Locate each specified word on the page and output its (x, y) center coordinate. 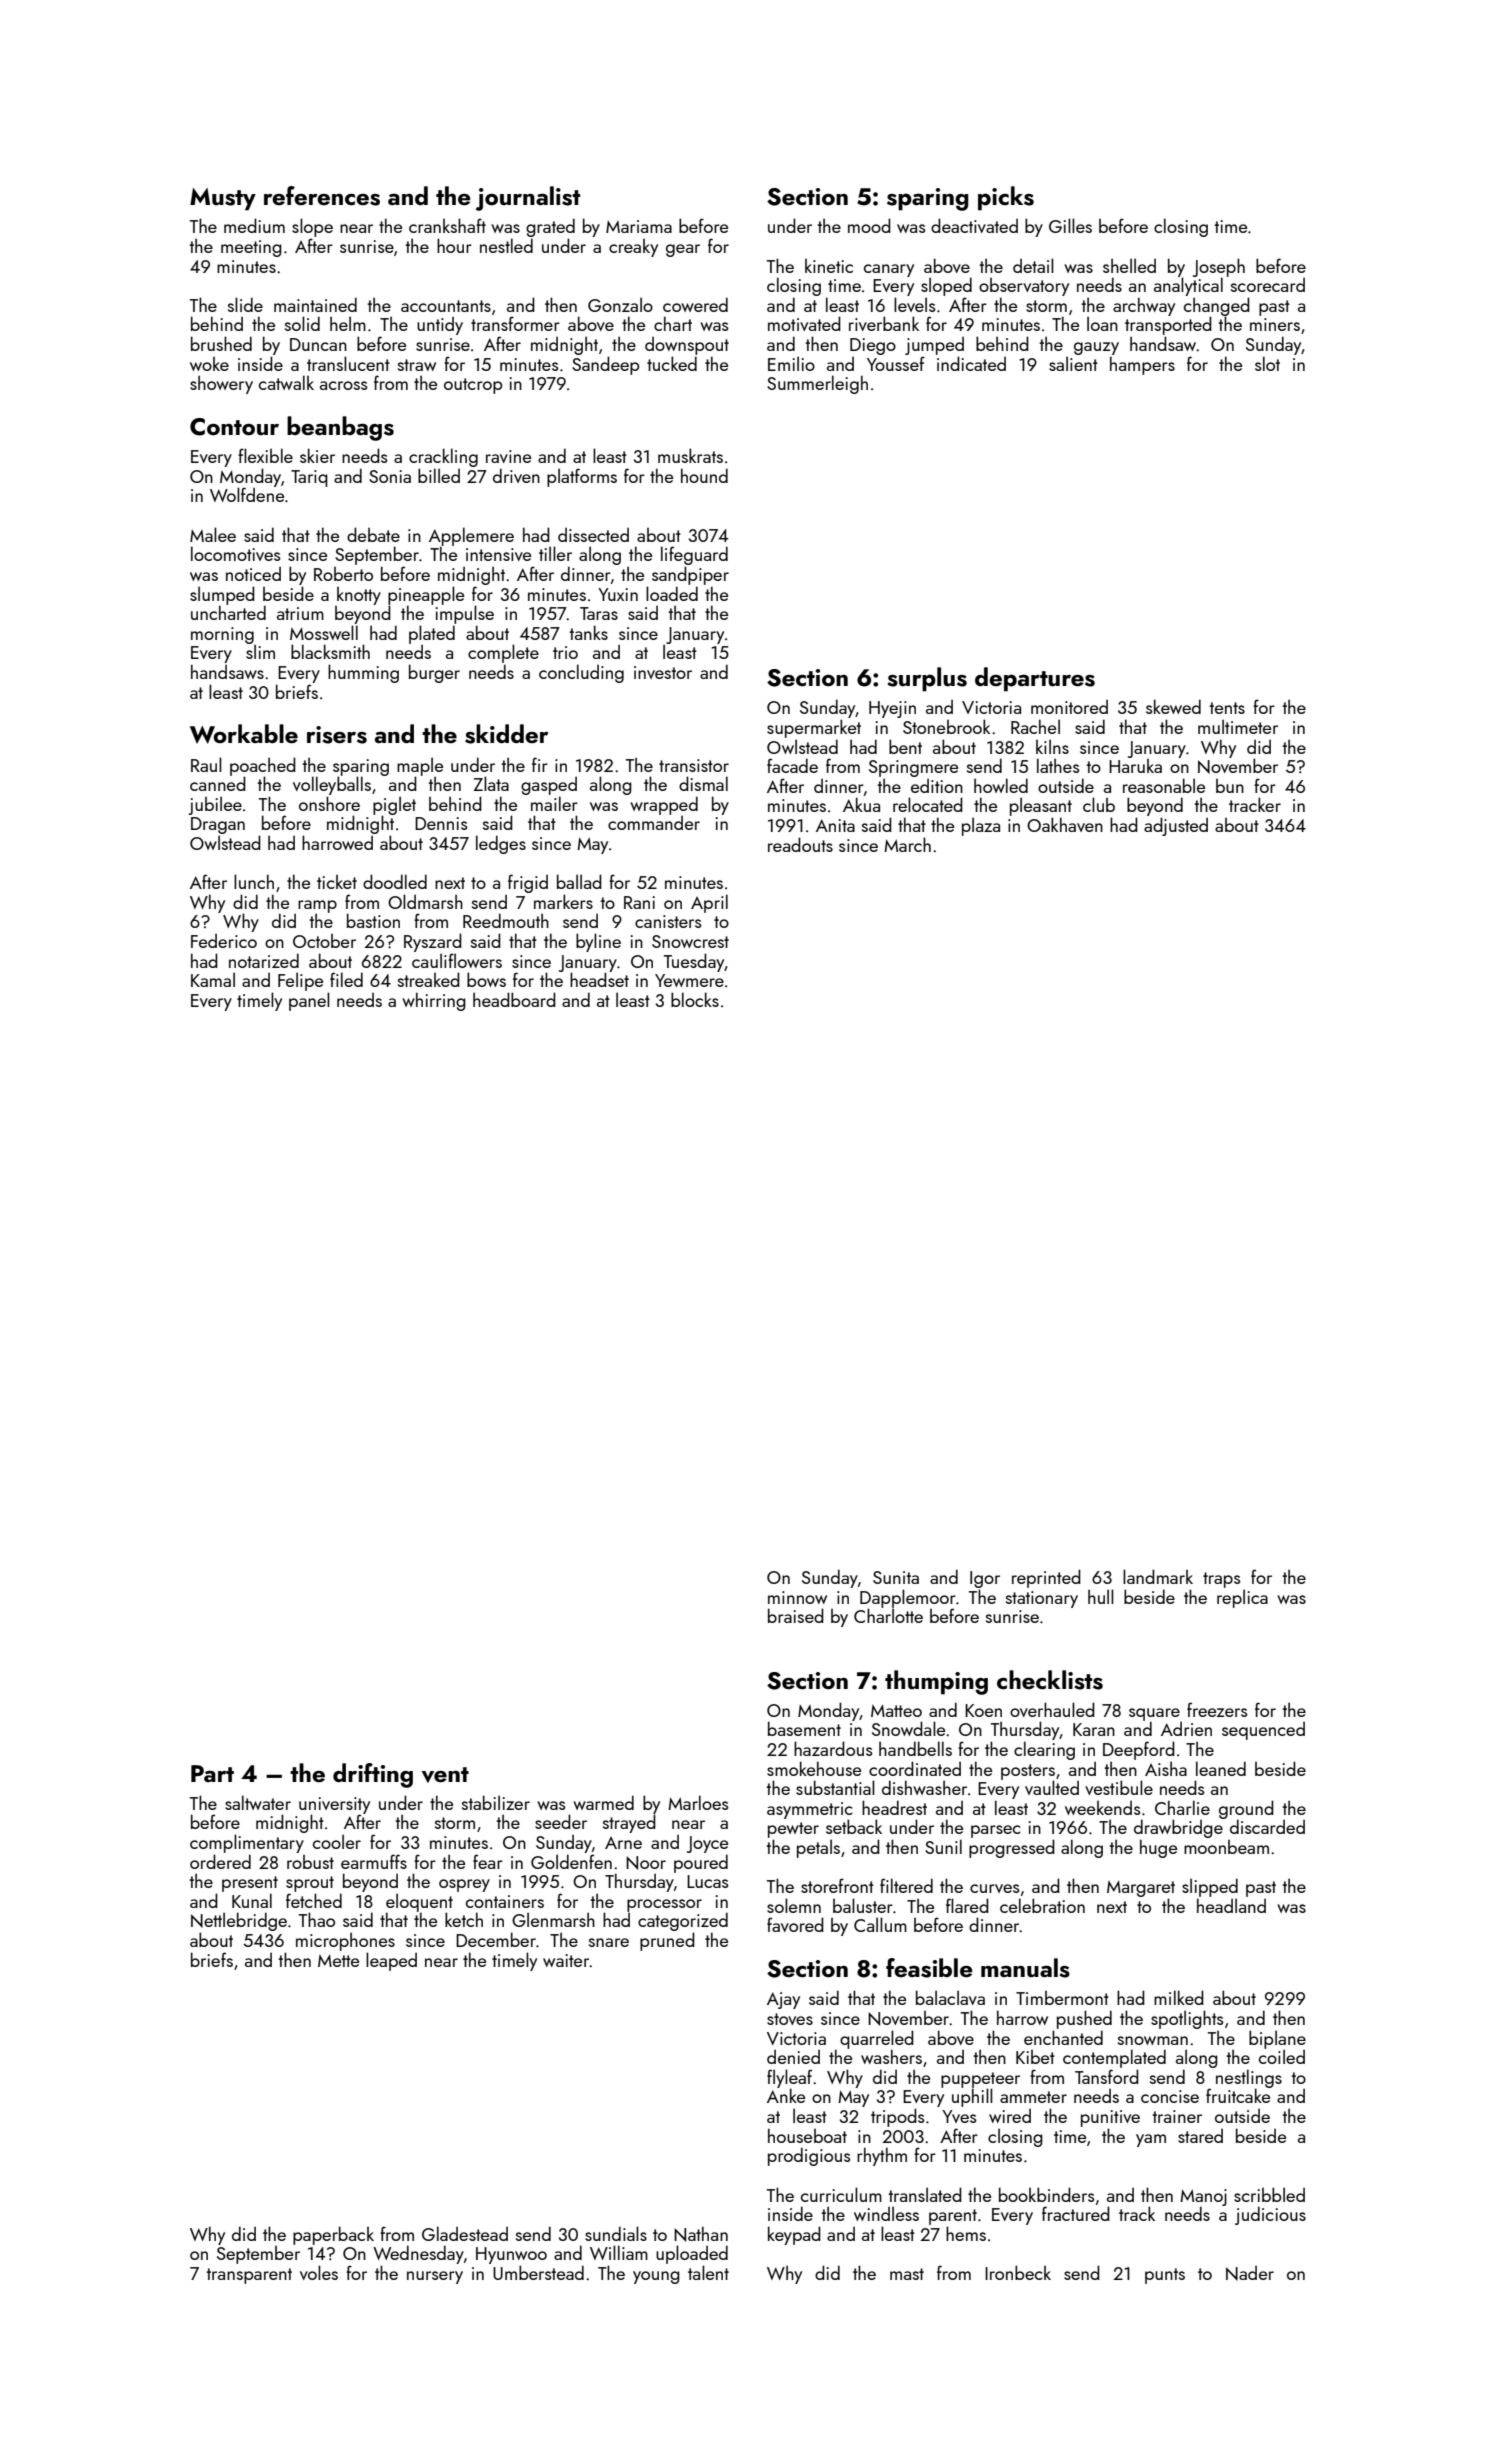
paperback (333, 2235)
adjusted (1176, 826)
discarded (1267, 1827)
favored (795, 1924)
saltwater (258, 1802)
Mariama (639, 226)
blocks (695, 999)
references (322, 196)
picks (1006, 198)
